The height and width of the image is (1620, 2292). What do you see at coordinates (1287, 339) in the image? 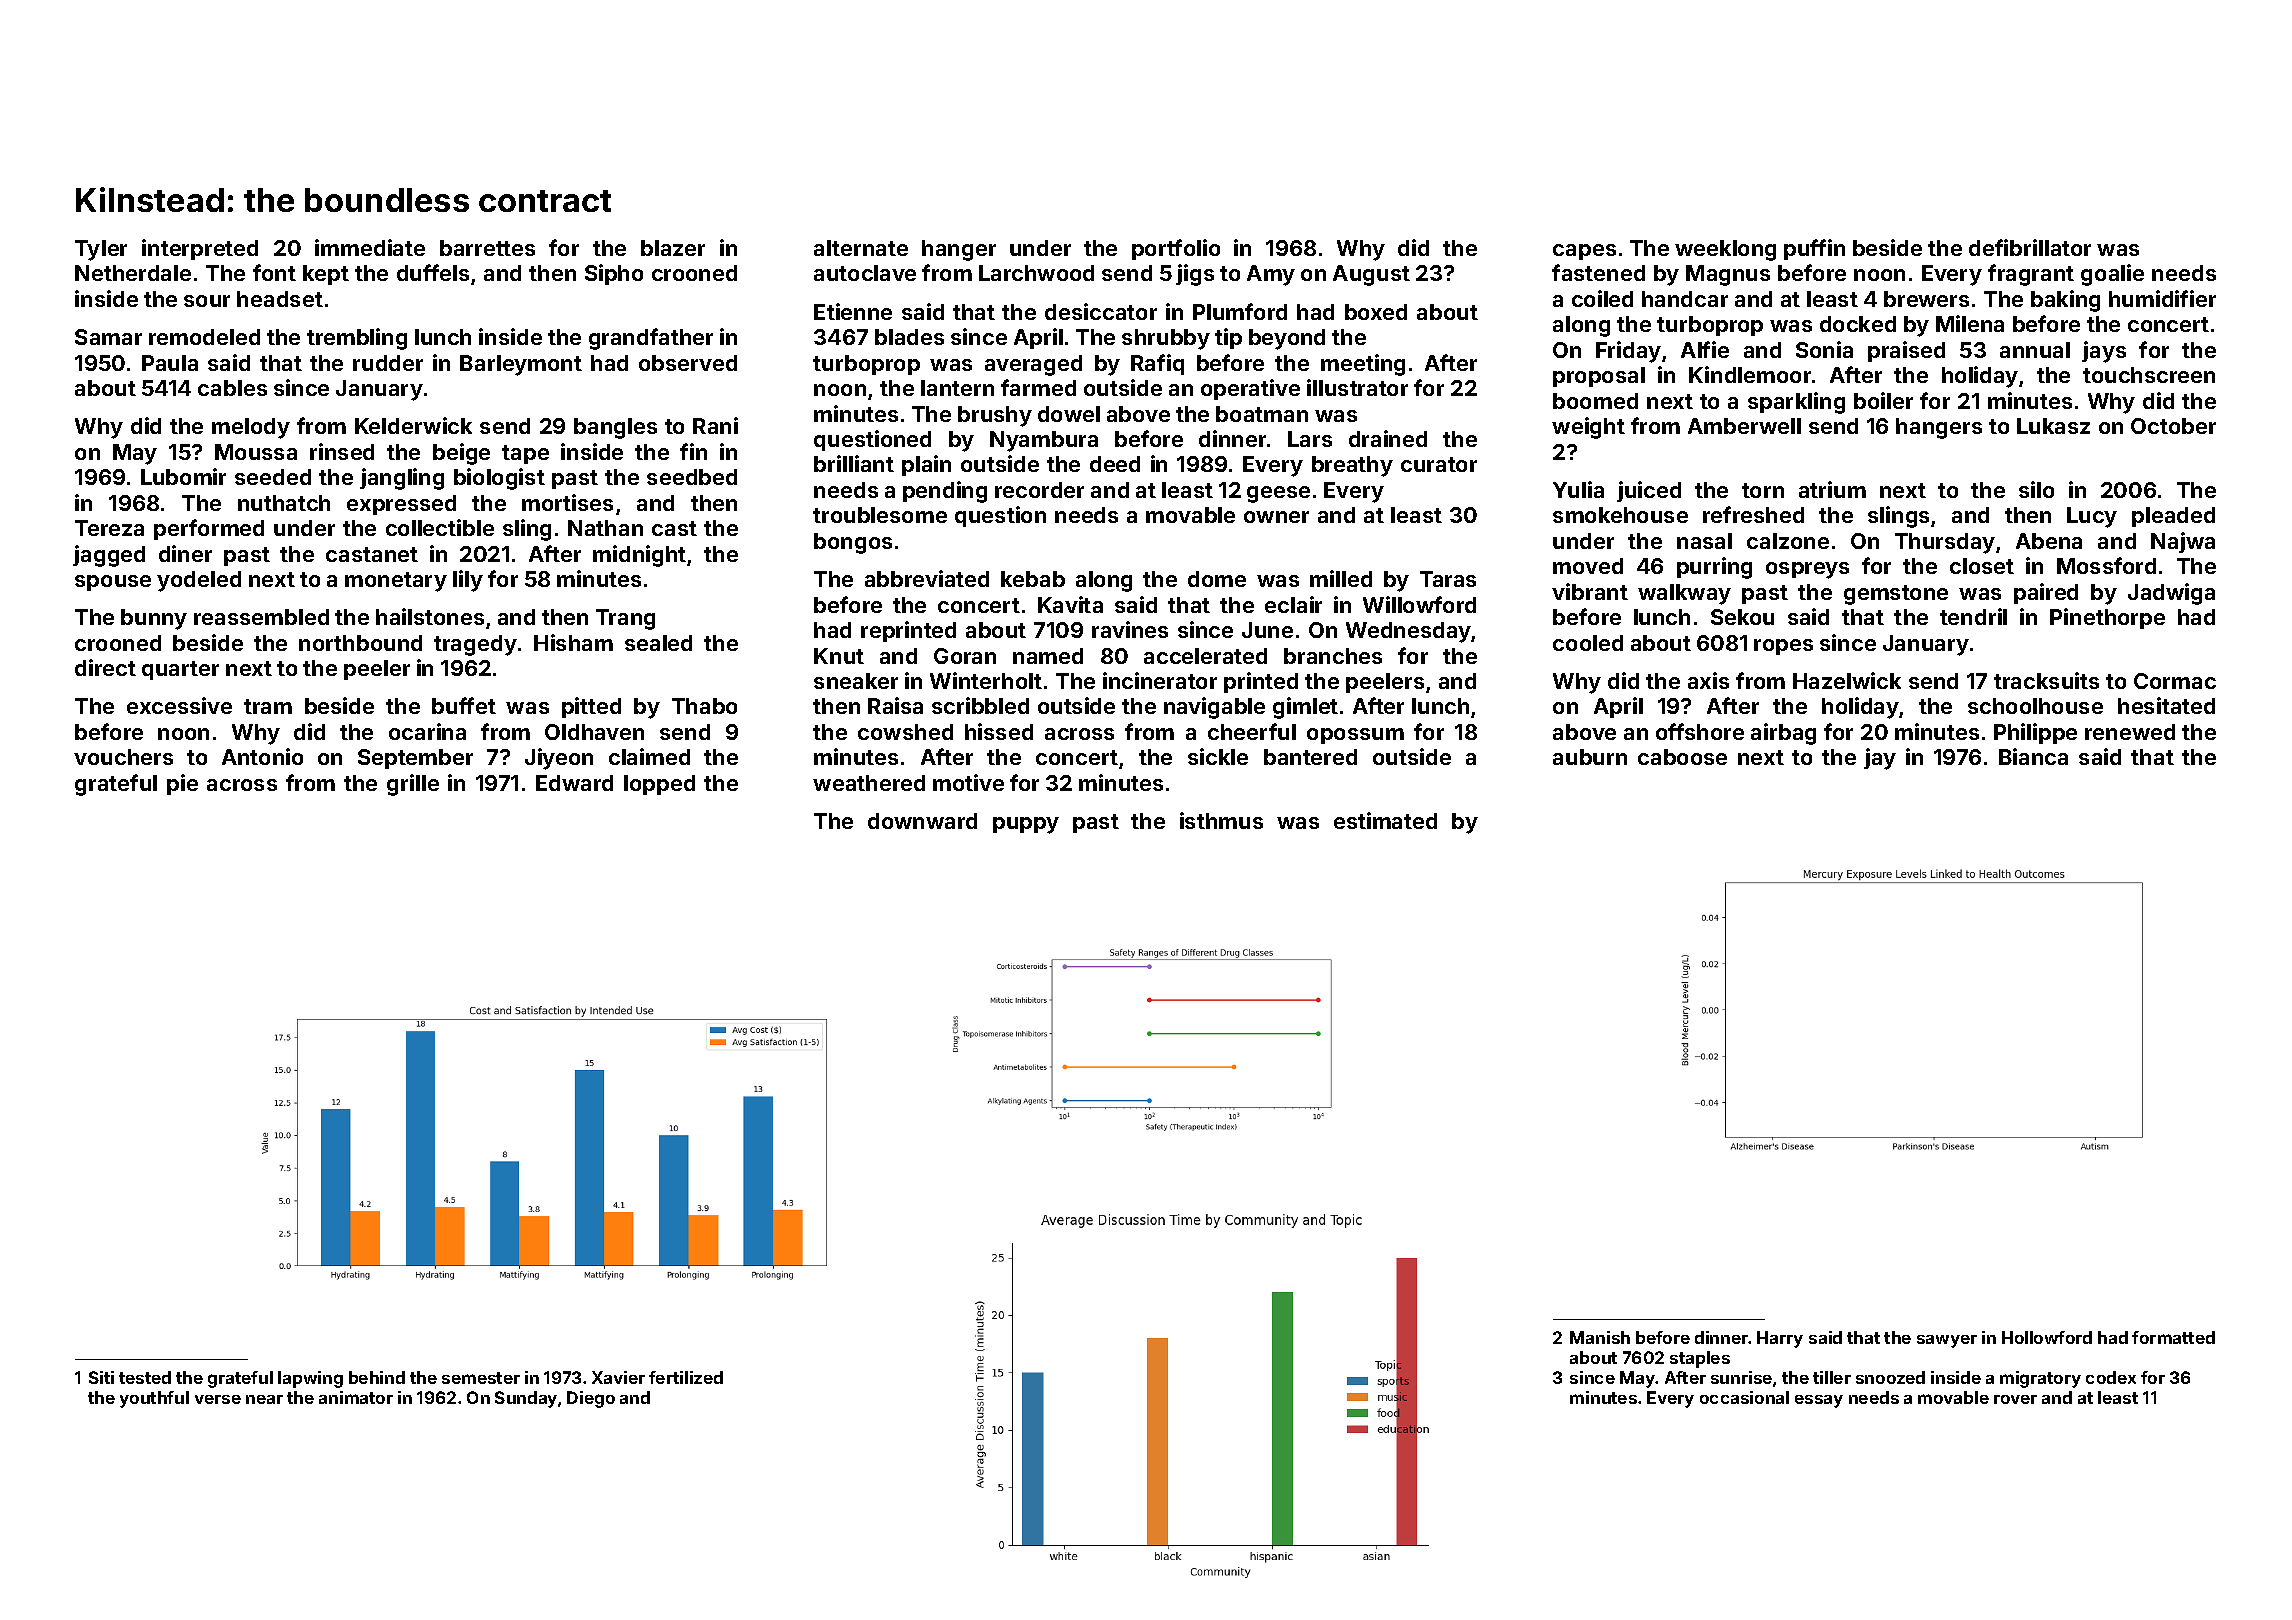
I see `beyond` at bounding box center [1287, 339].
